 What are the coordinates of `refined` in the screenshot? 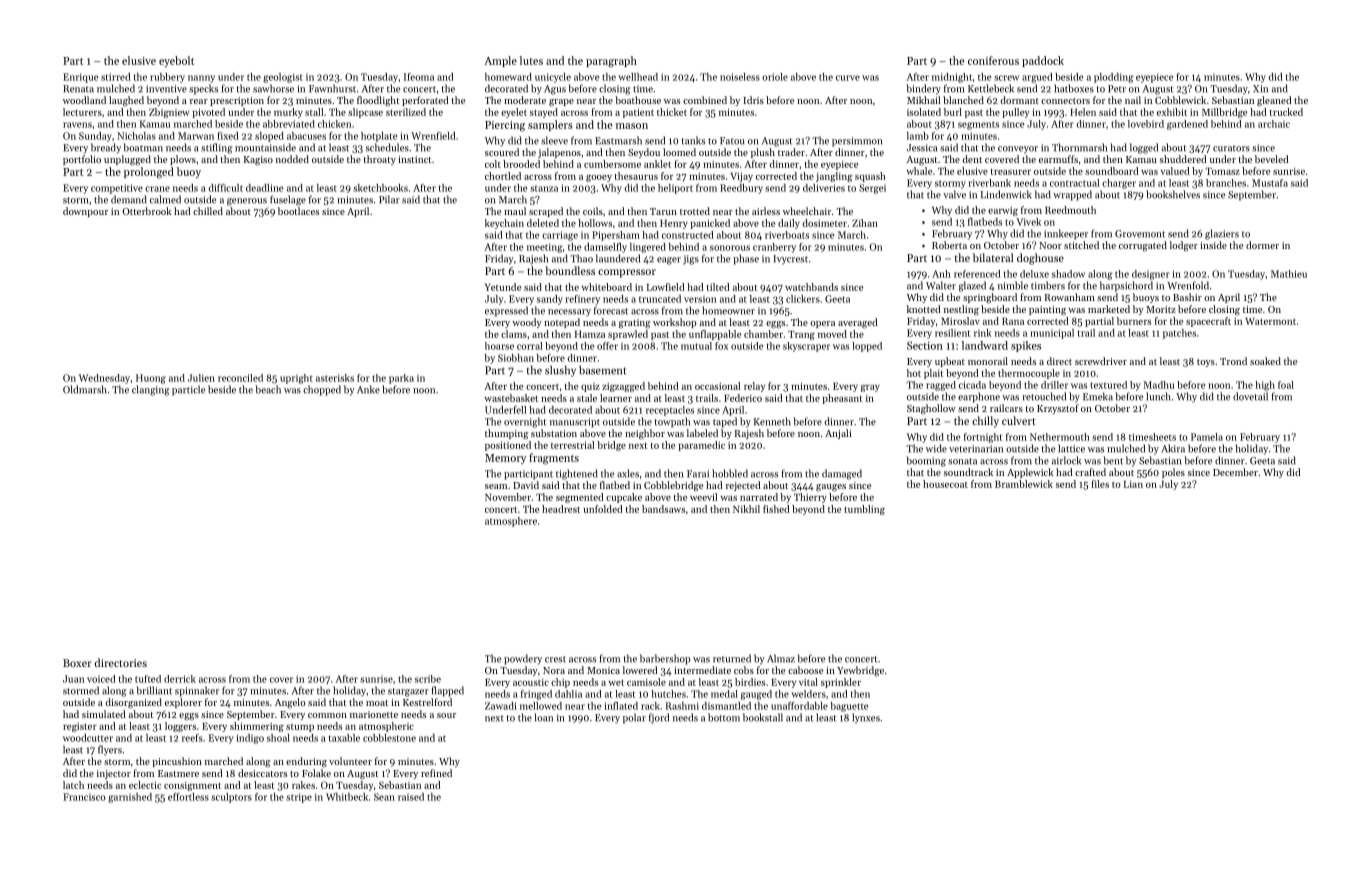 It's located at (436, 773).
